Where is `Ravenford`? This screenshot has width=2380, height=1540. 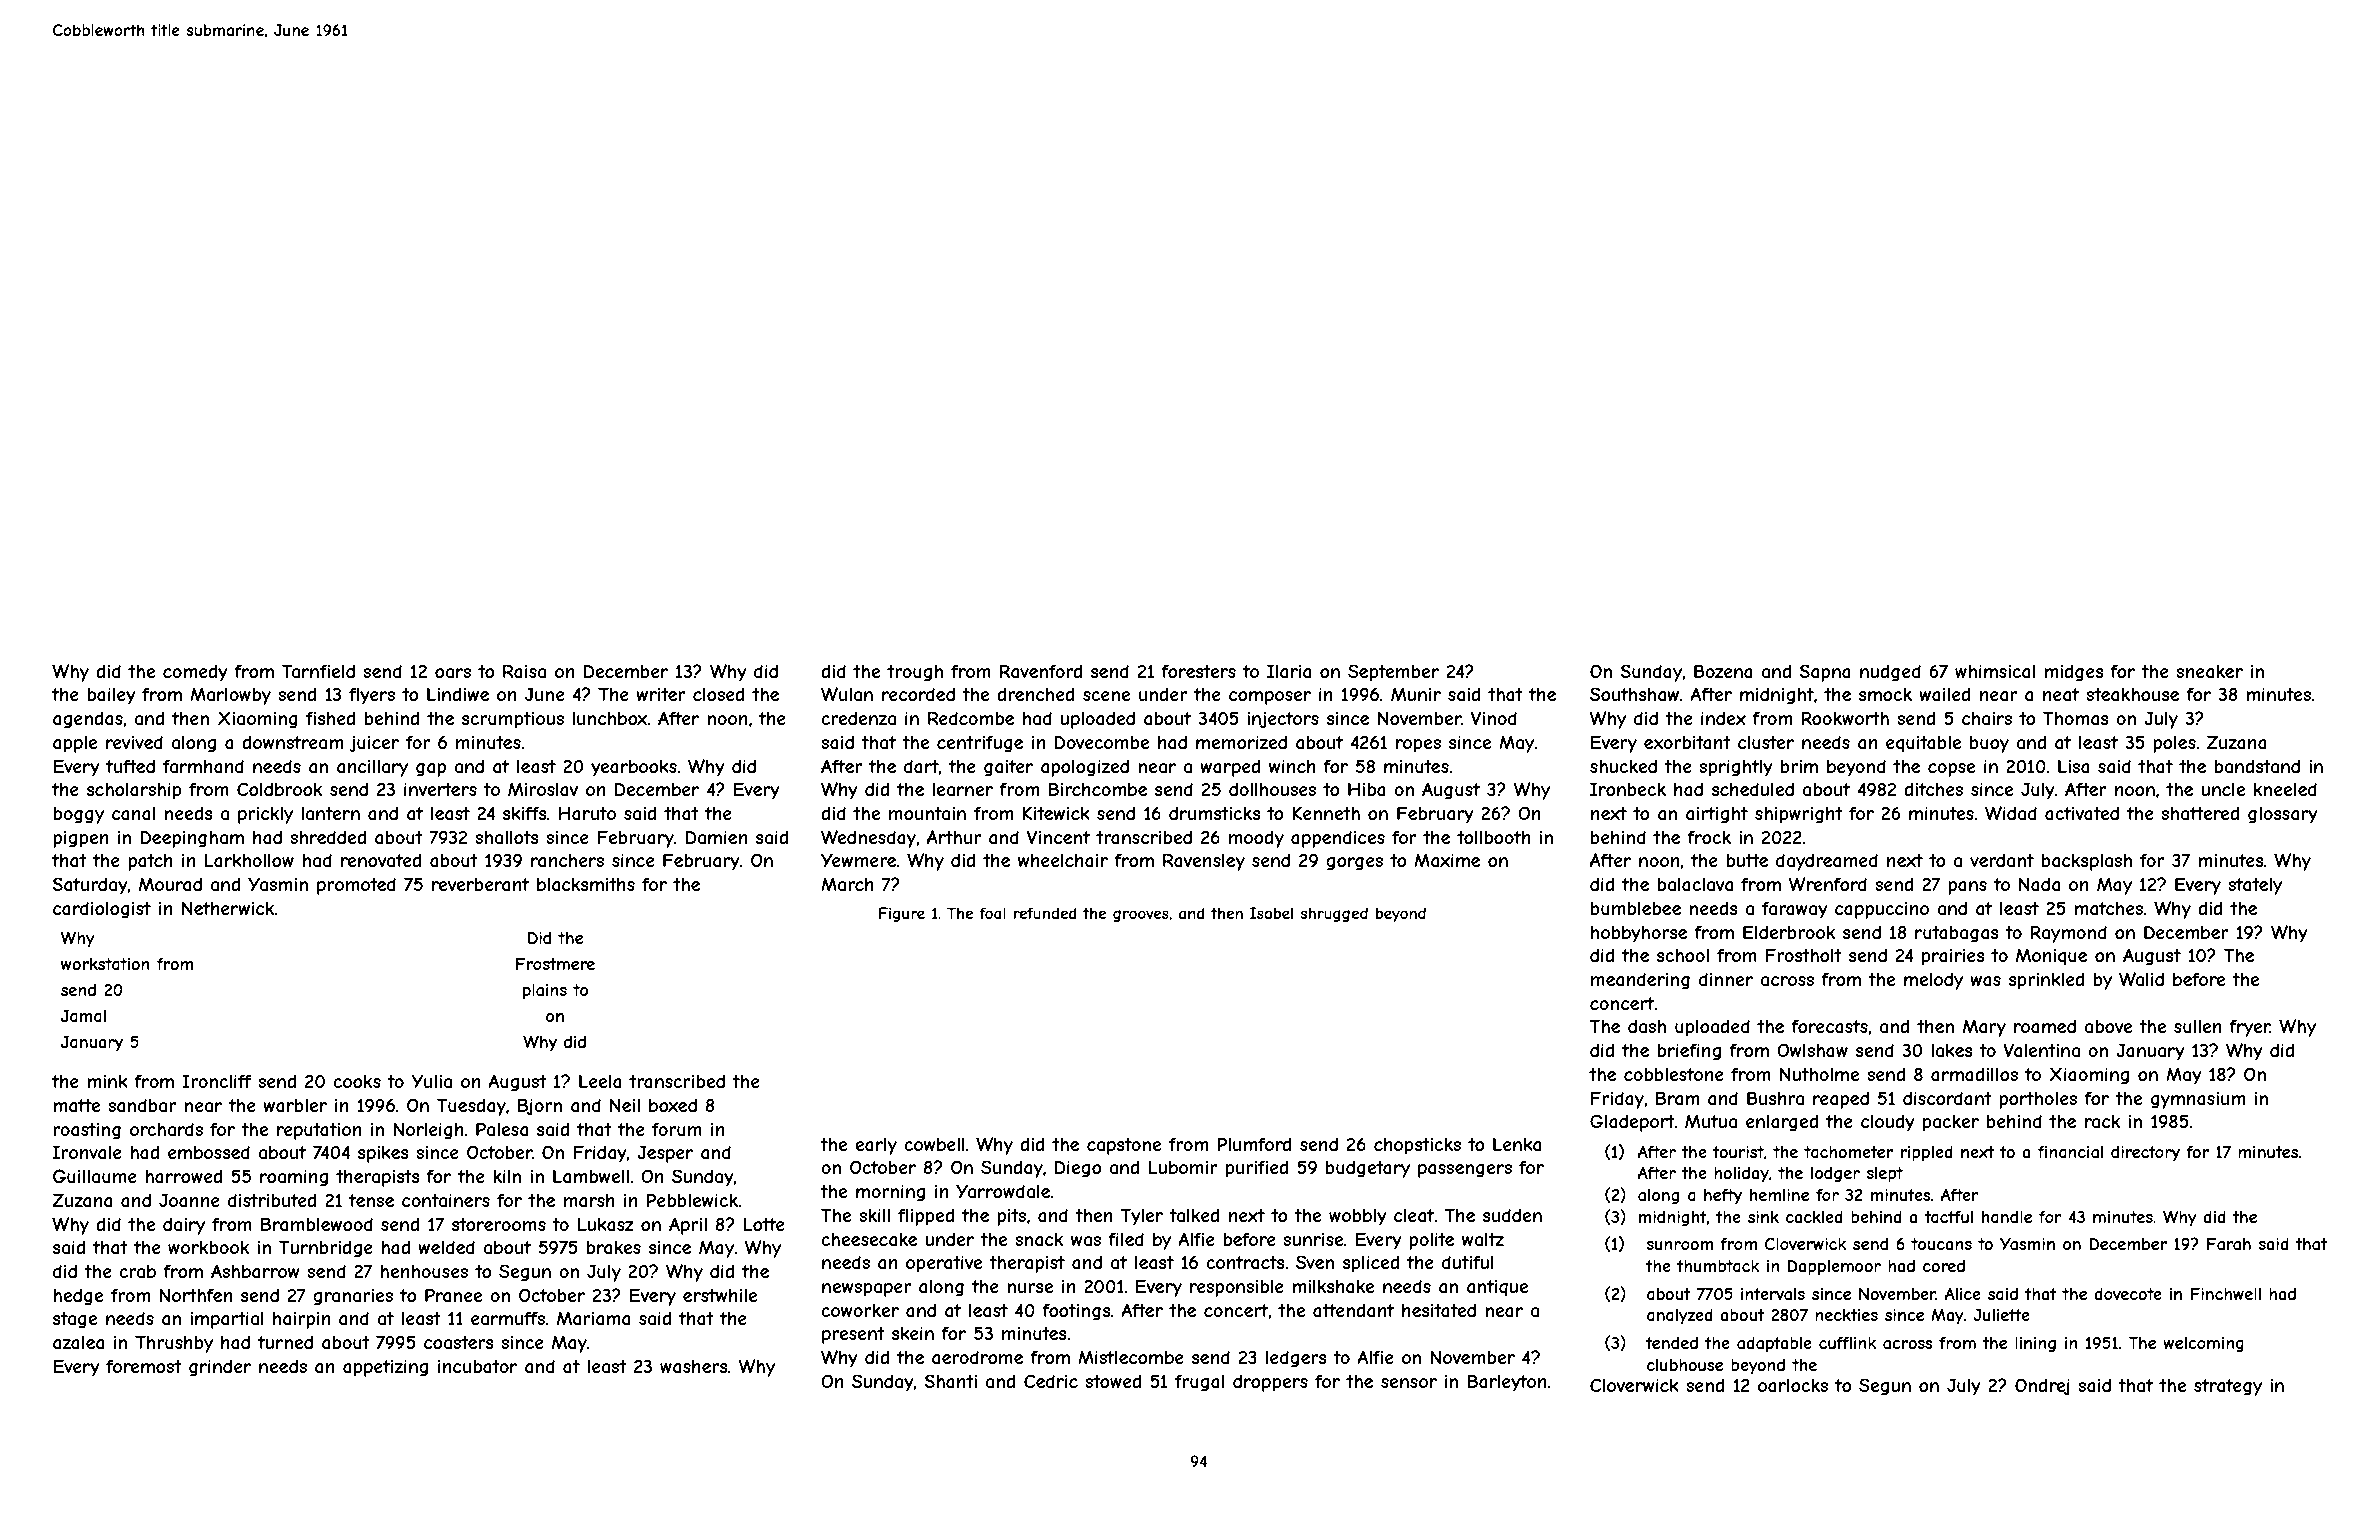
Ravenford is located at coordinates (1041, 671).
